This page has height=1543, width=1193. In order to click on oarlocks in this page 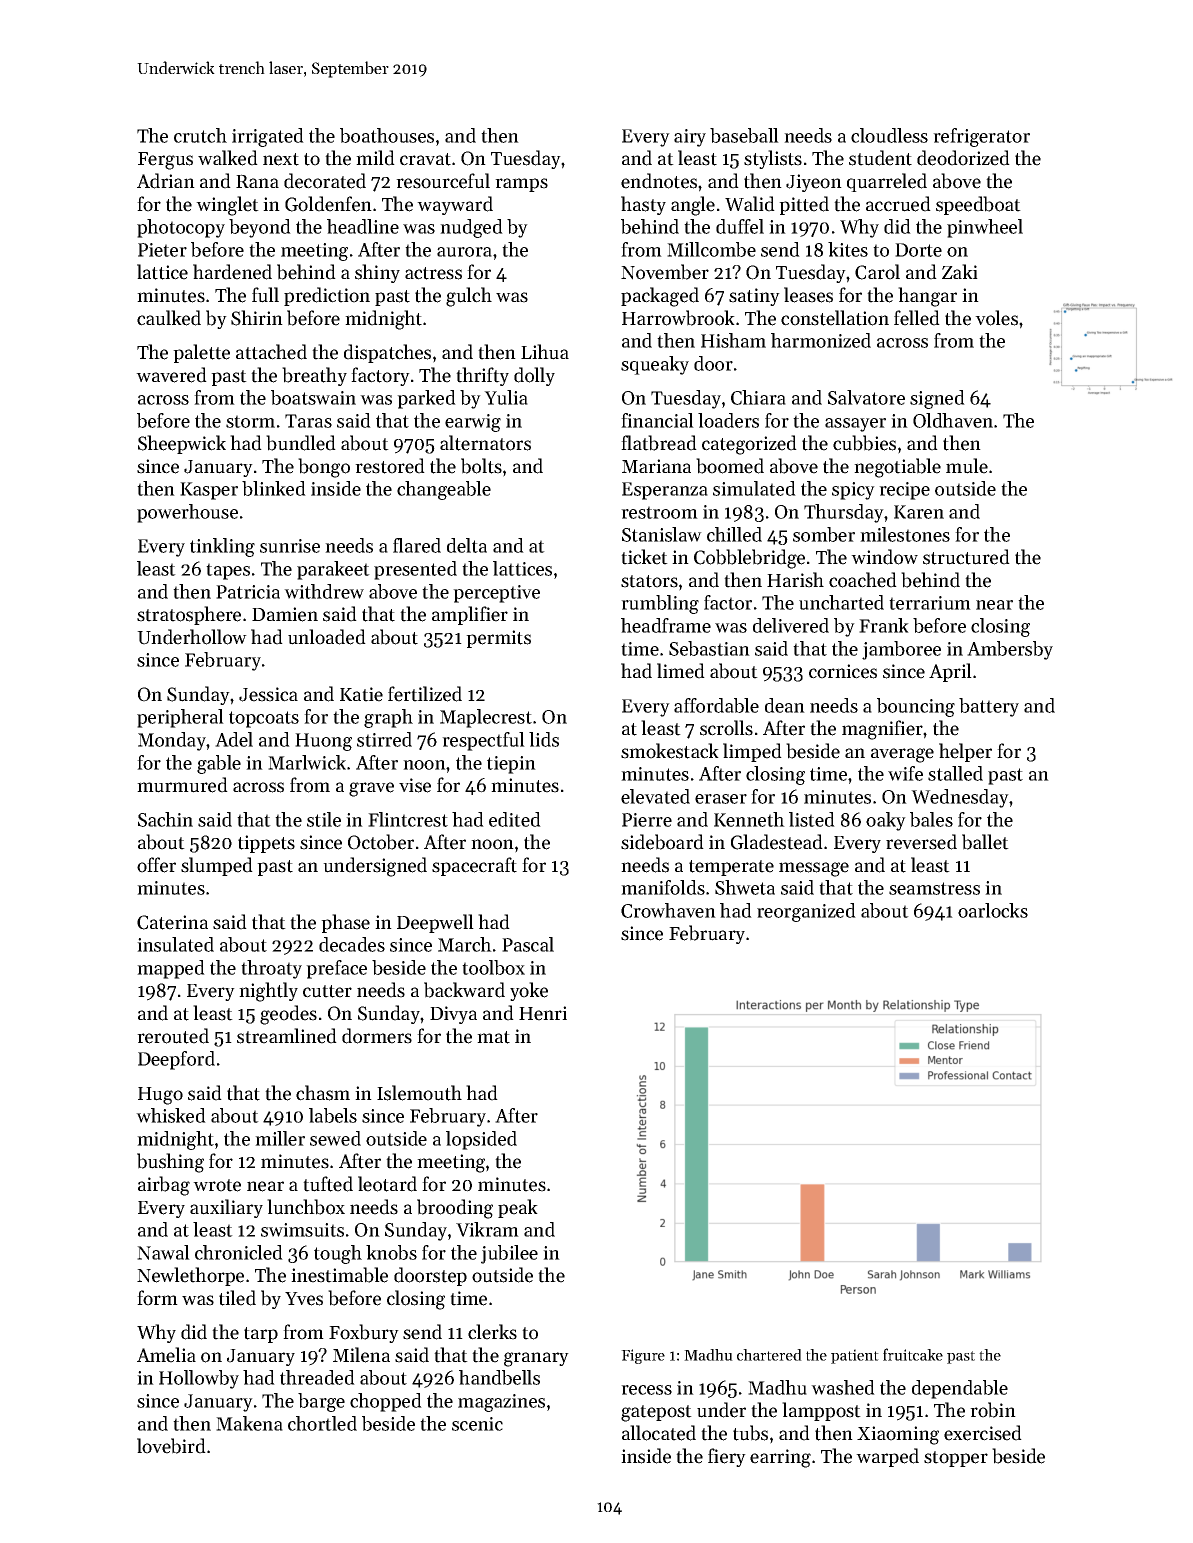, I will do `click(993, 910)`.
